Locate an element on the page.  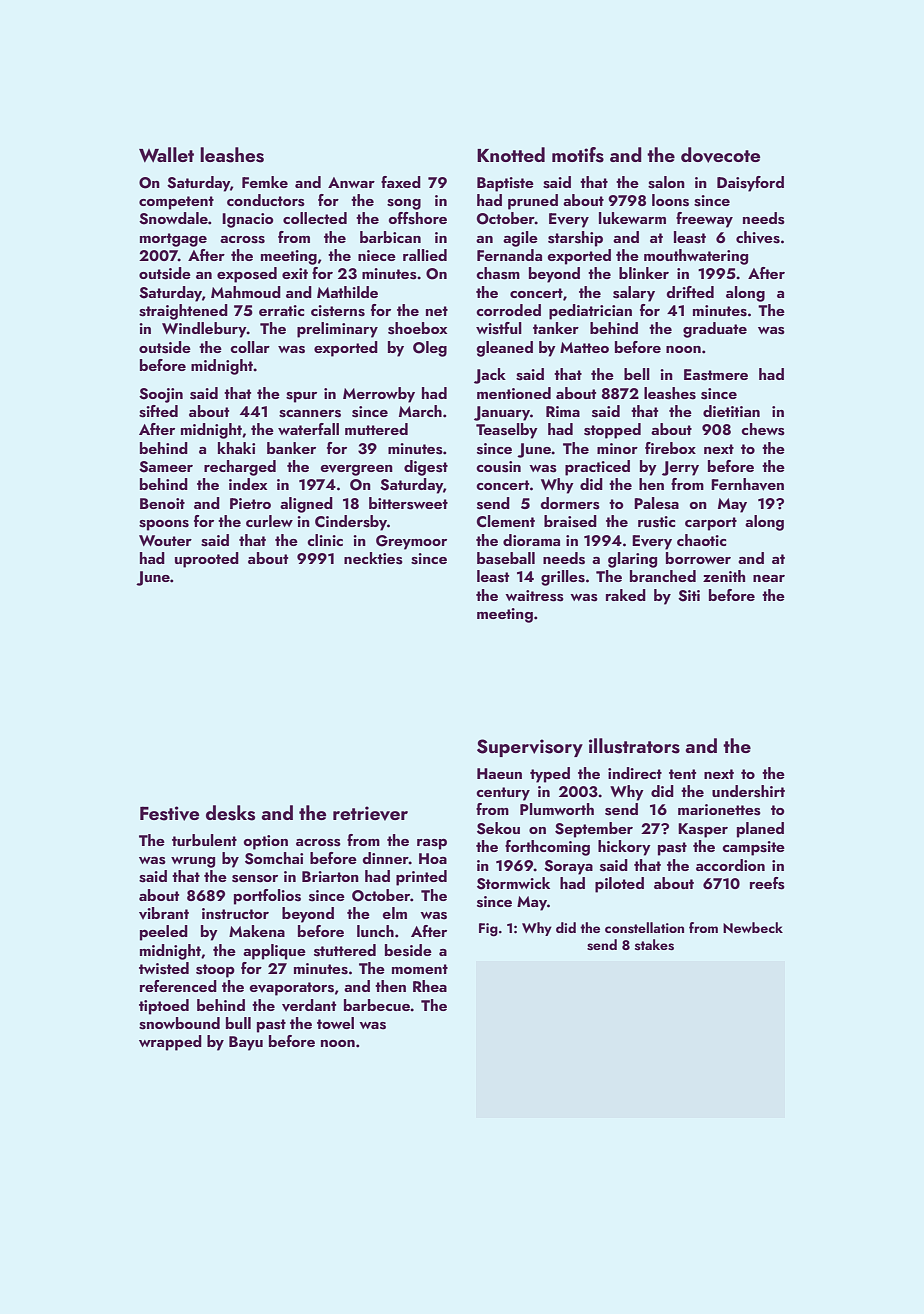
Wallet is located at coordinates (166, 154).
